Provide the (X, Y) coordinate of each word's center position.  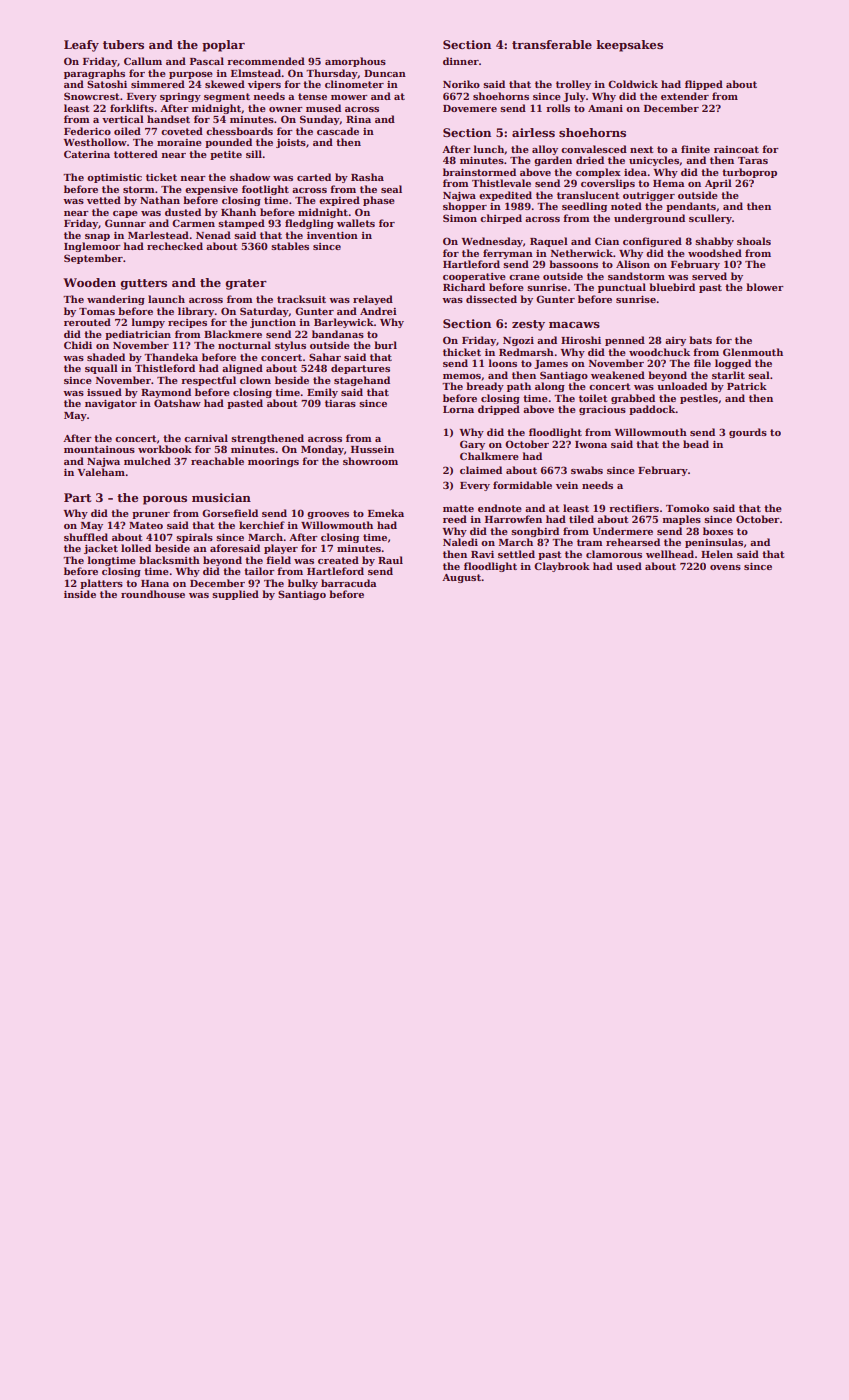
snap (97, 237)
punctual (622, 288)
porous (165, 500)
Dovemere (470, 108)
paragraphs (94, 74)
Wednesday (492, 242)
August (462, 578)
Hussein (372, 449)
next (641, 149)
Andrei (378, 311)
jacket (101, 549)
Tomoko (687, 508)
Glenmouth (753, 352)
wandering (116, 300)
